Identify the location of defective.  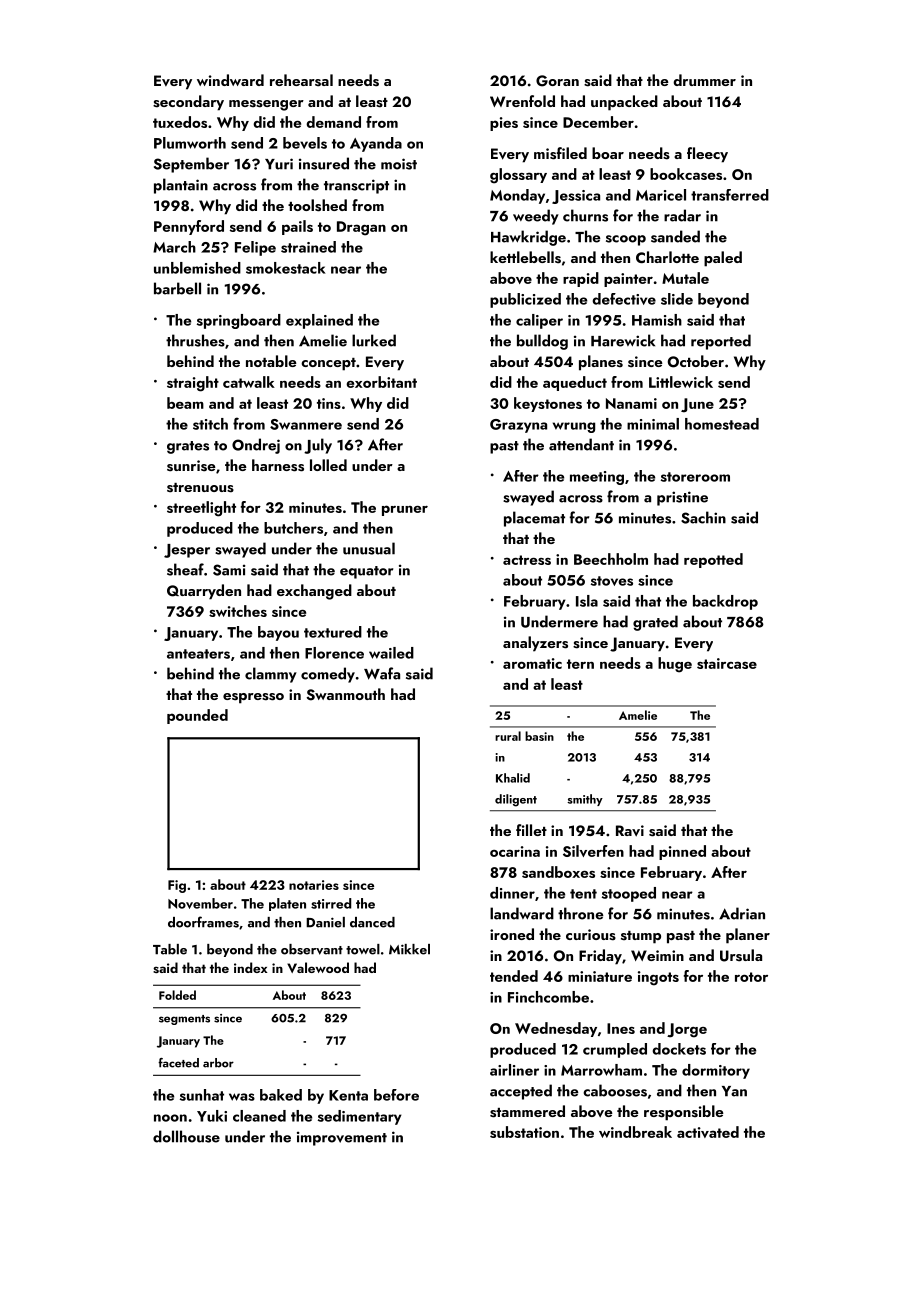
(624, 299).
